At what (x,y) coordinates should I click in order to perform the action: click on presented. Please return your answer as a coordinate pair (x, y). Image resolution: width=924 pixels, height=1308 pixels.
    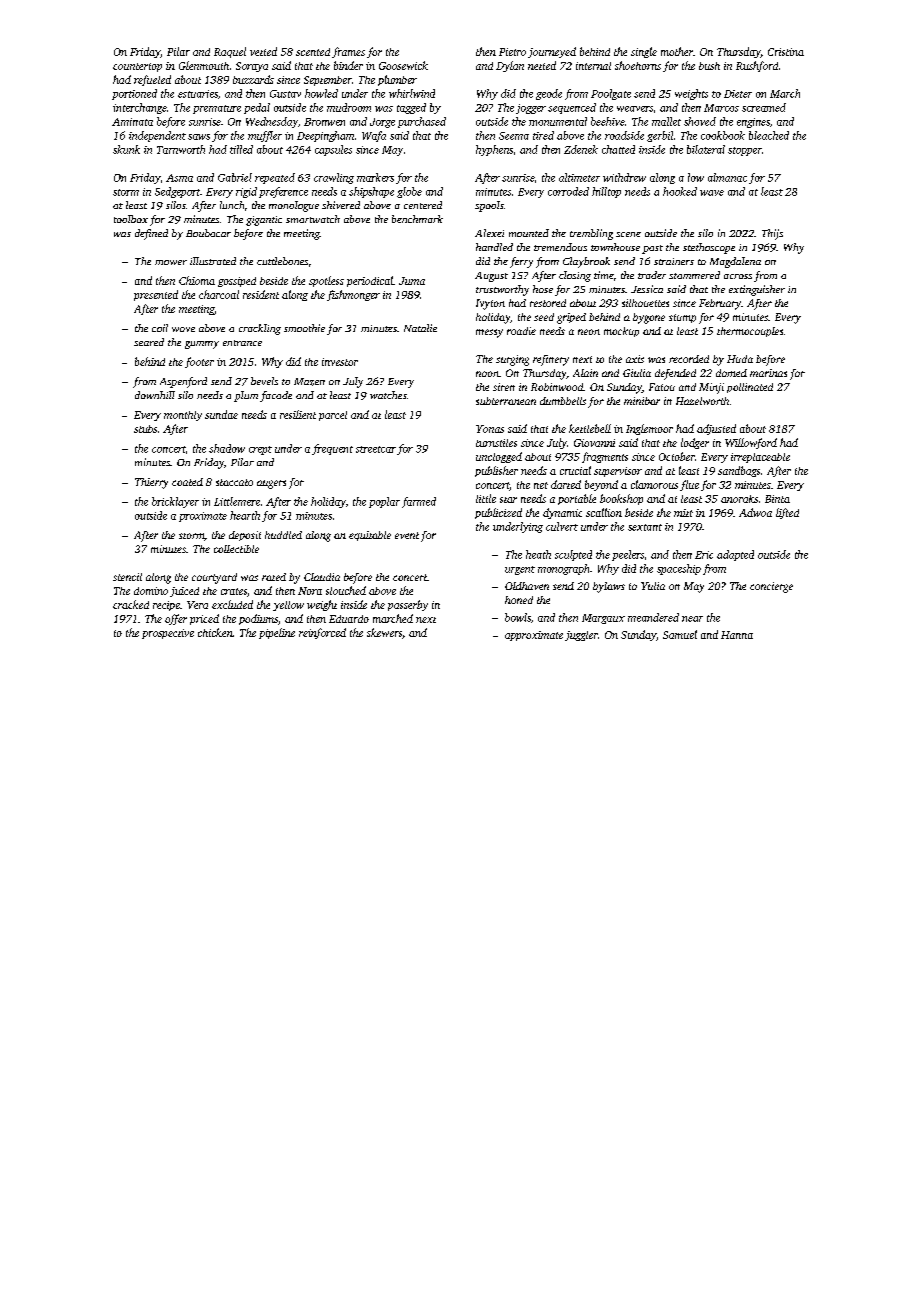
    Looking at the image, I should click on (156, 295).
